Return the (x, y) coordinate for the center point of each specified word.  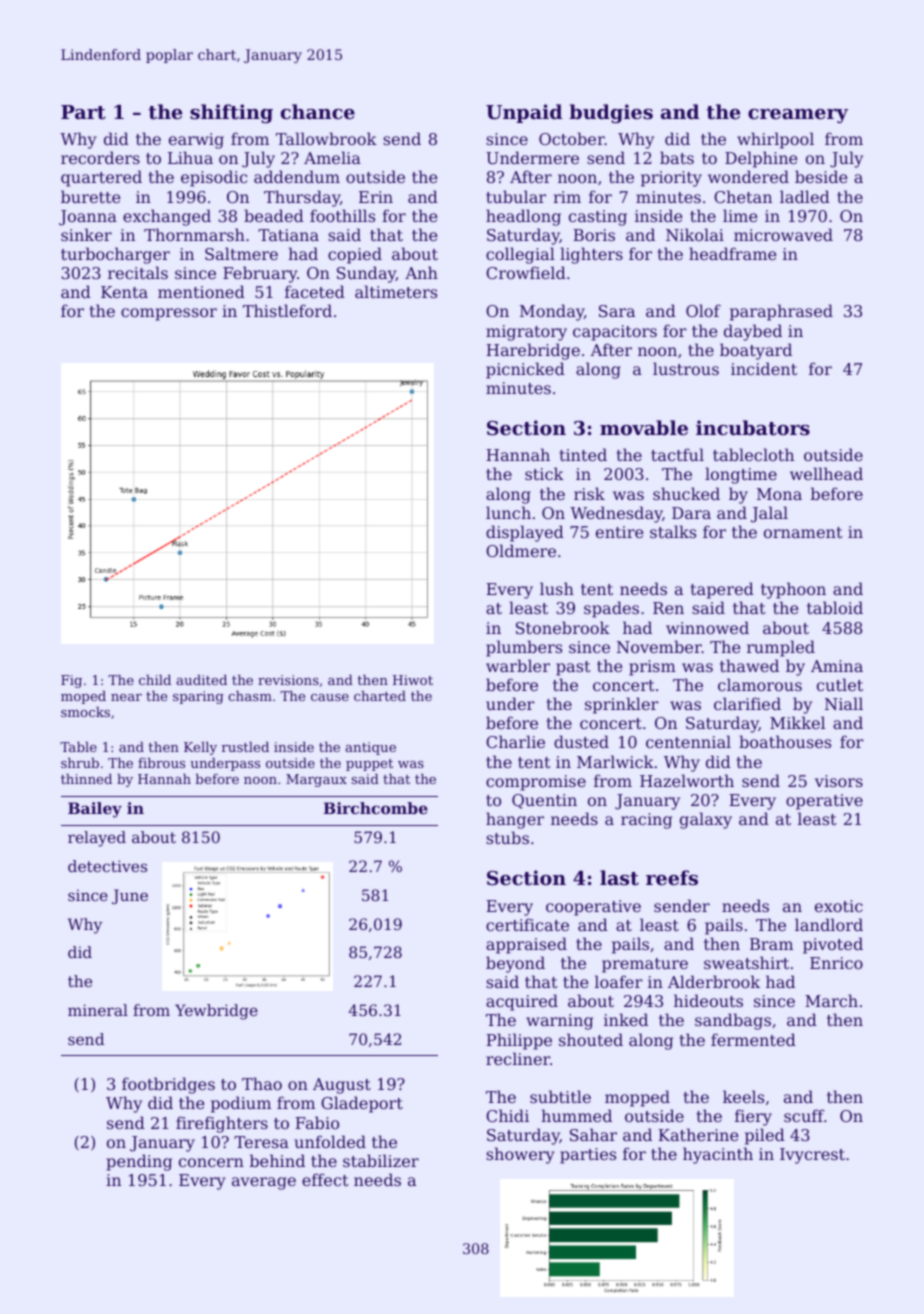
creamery (798, 116)
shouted (591, 1039)
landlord (829, 924)
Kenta (124, 292)
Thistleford (287, 310)
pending (139, 1162)
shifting (231, 113)
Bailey (95, 810)
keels (743, 1096)
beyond (515, 964)
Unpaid (524, 113)
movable (644, 428)
